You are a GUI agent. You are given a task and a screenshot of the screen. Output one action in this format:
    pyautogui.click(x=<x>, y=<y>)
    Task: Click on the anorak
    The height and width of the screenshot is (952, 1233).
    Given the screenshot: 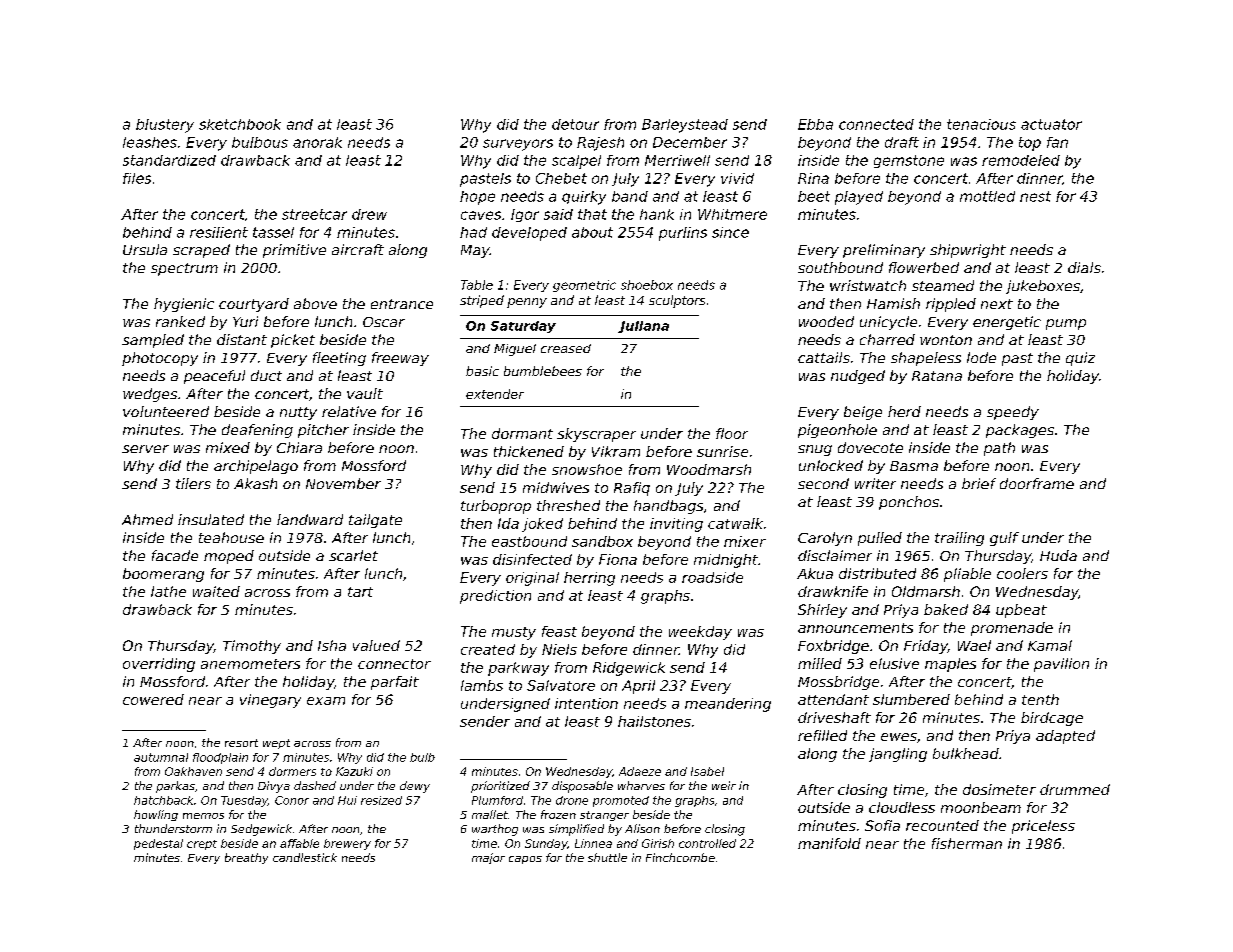 What is the action you would take?
    pyautogui.click(x=317, y=142)
